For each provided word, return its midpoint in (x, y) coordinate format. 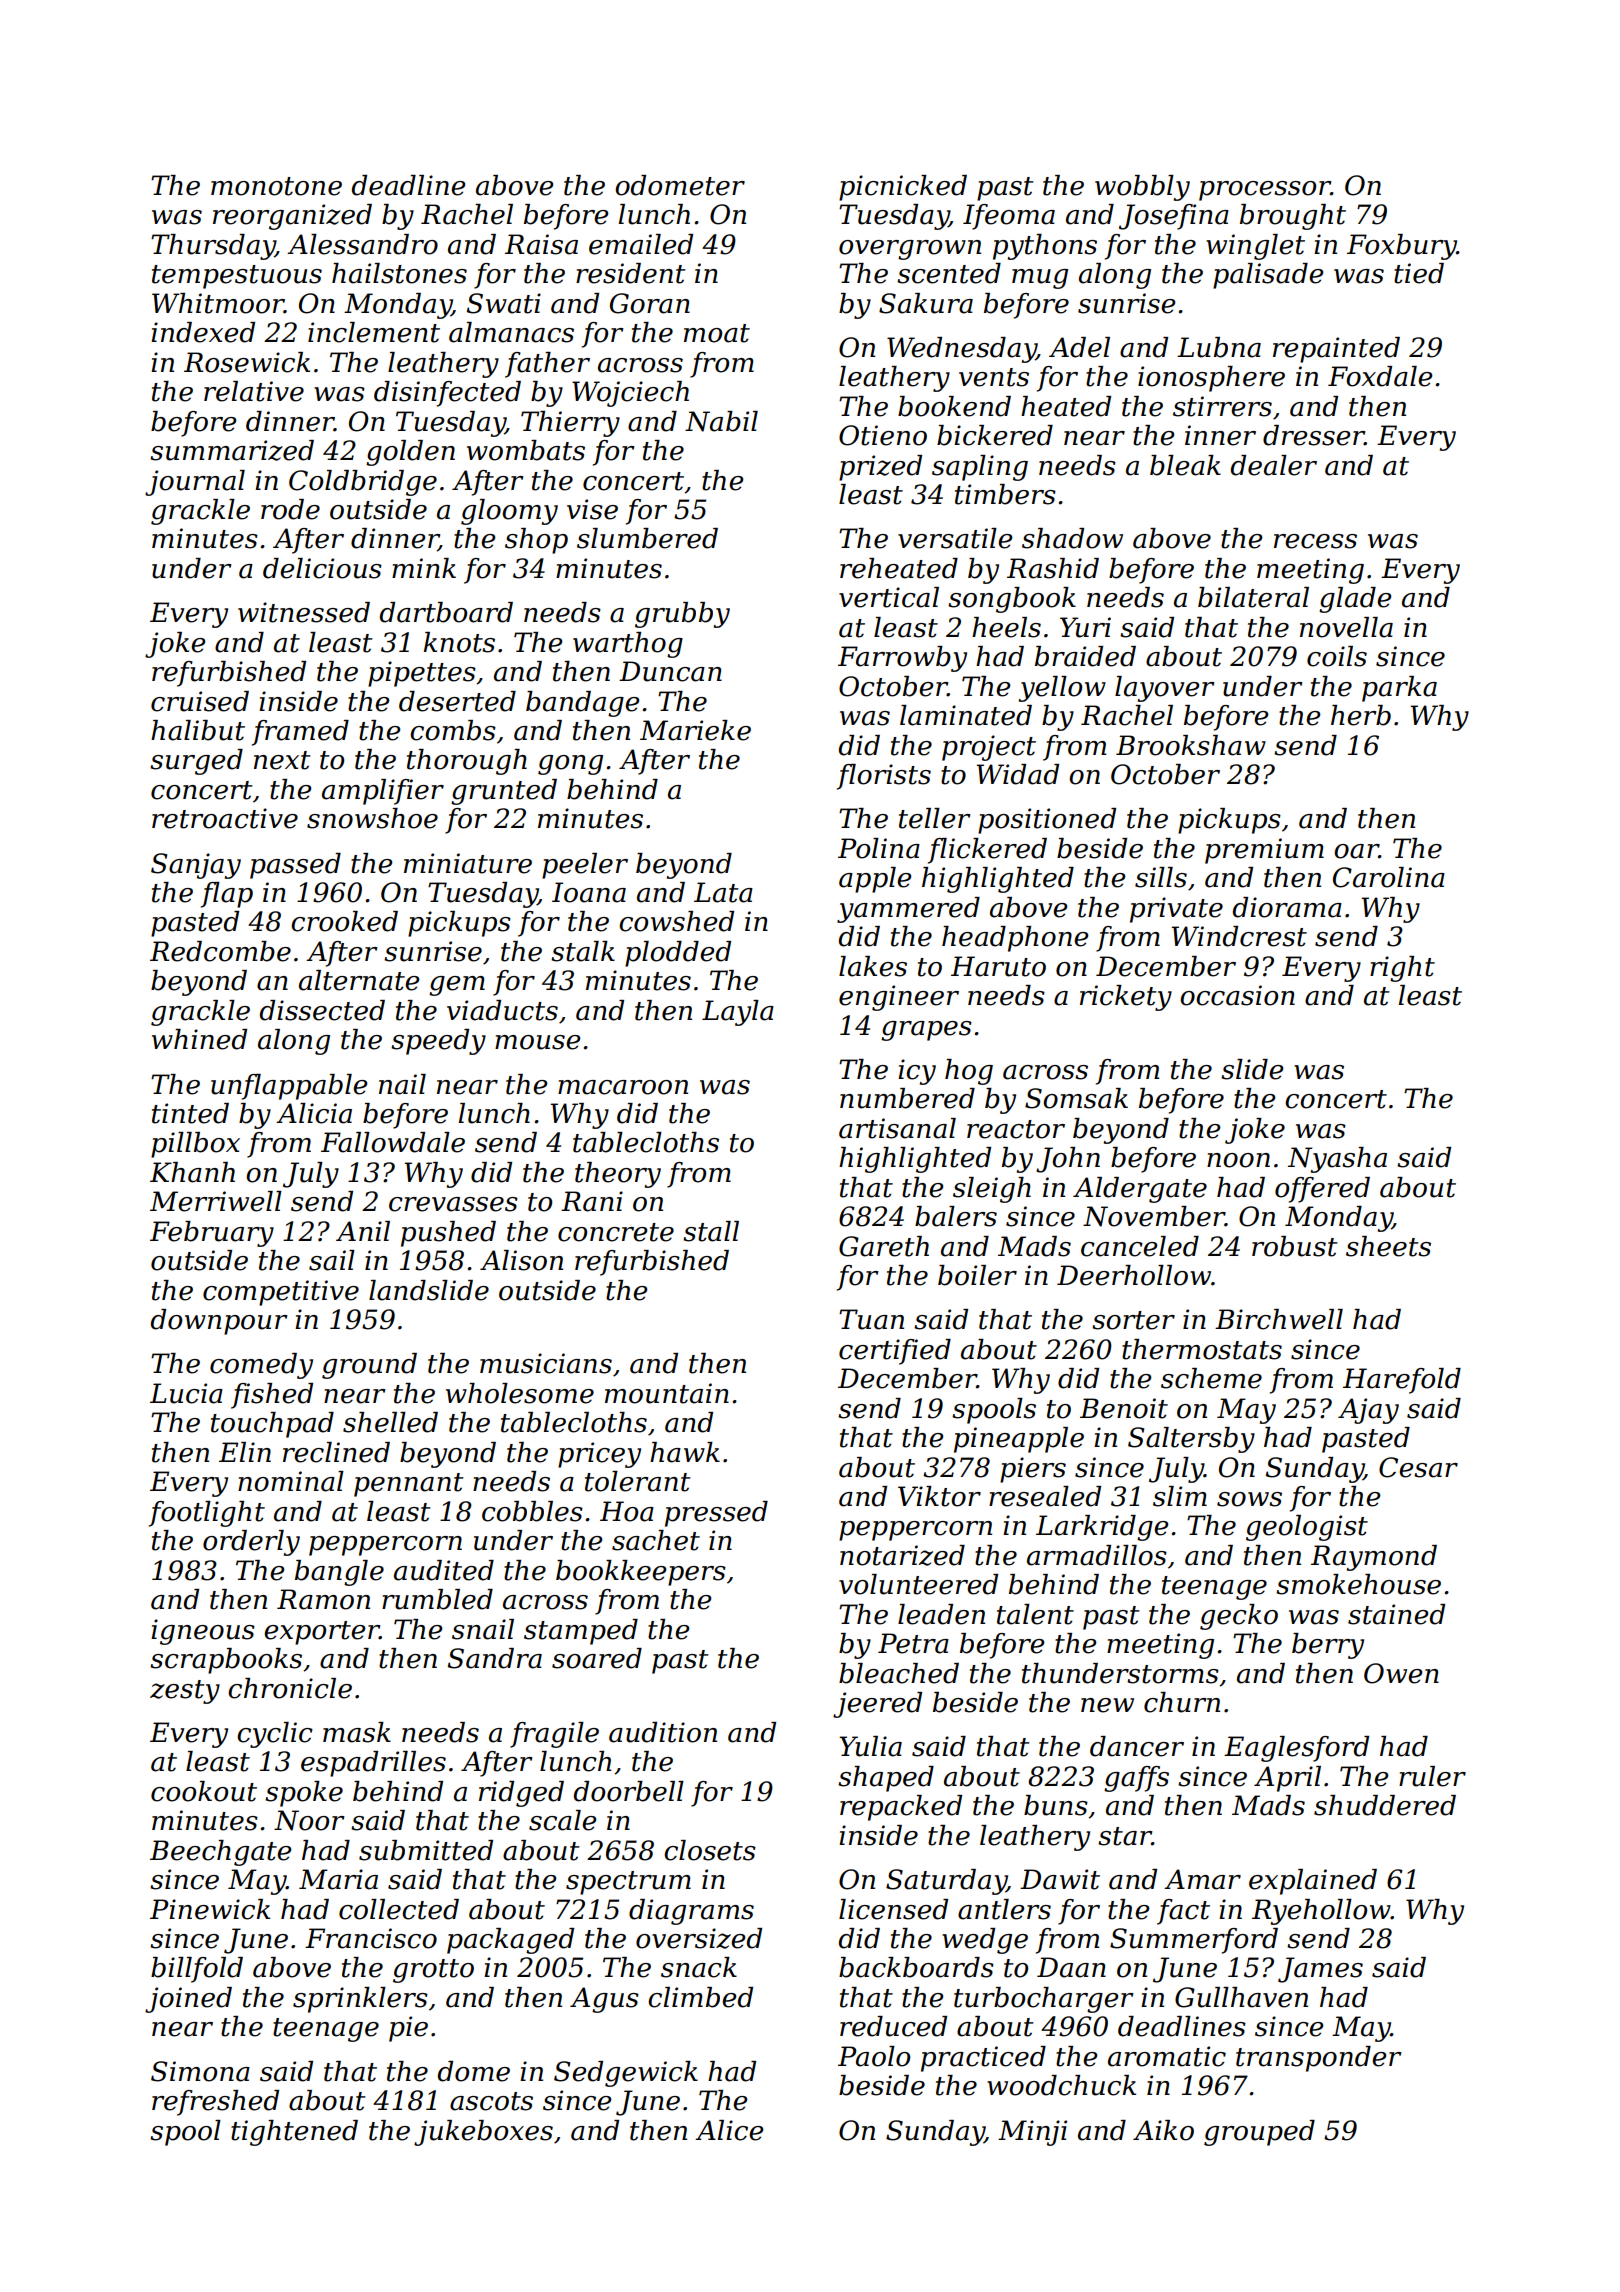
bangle (339, 1573)
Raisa (541, 244)
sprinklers (360, 2000)
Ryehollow (1321, 1912)
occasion (1237, 995)
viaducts (502, 1010)
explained (1313, 1882)
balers (956, 1216)
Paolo (874, 2056)
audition (663, 1732)
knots (459, 642)
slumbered (647, 538)
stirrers (1222, 406)
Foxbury (1402, 247)
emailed (641, 244)
